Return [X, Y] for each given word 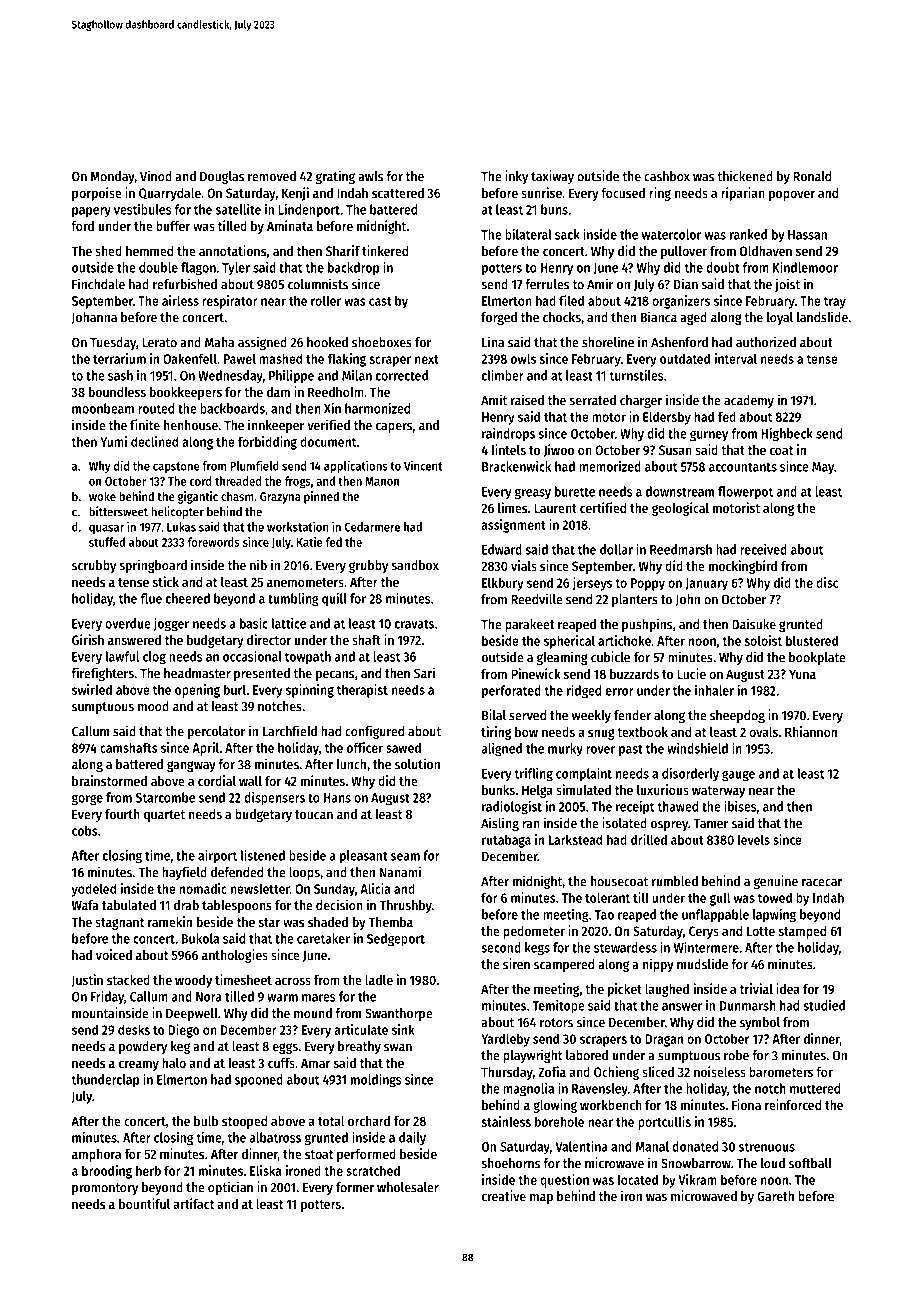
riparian [743, 194]
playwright [532, 1056]
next [427, 359]
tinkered [385, 250]
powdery [143, 1047]
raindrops [508, 435]
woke [102, 496]
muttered [815, 1088]
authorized [766, 342]
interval [736, 358]
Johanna [94, 318]
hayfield [184, 873]
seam [405, 857]
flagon [198, 269]
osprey [669, 826]
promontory [105, 1189]
